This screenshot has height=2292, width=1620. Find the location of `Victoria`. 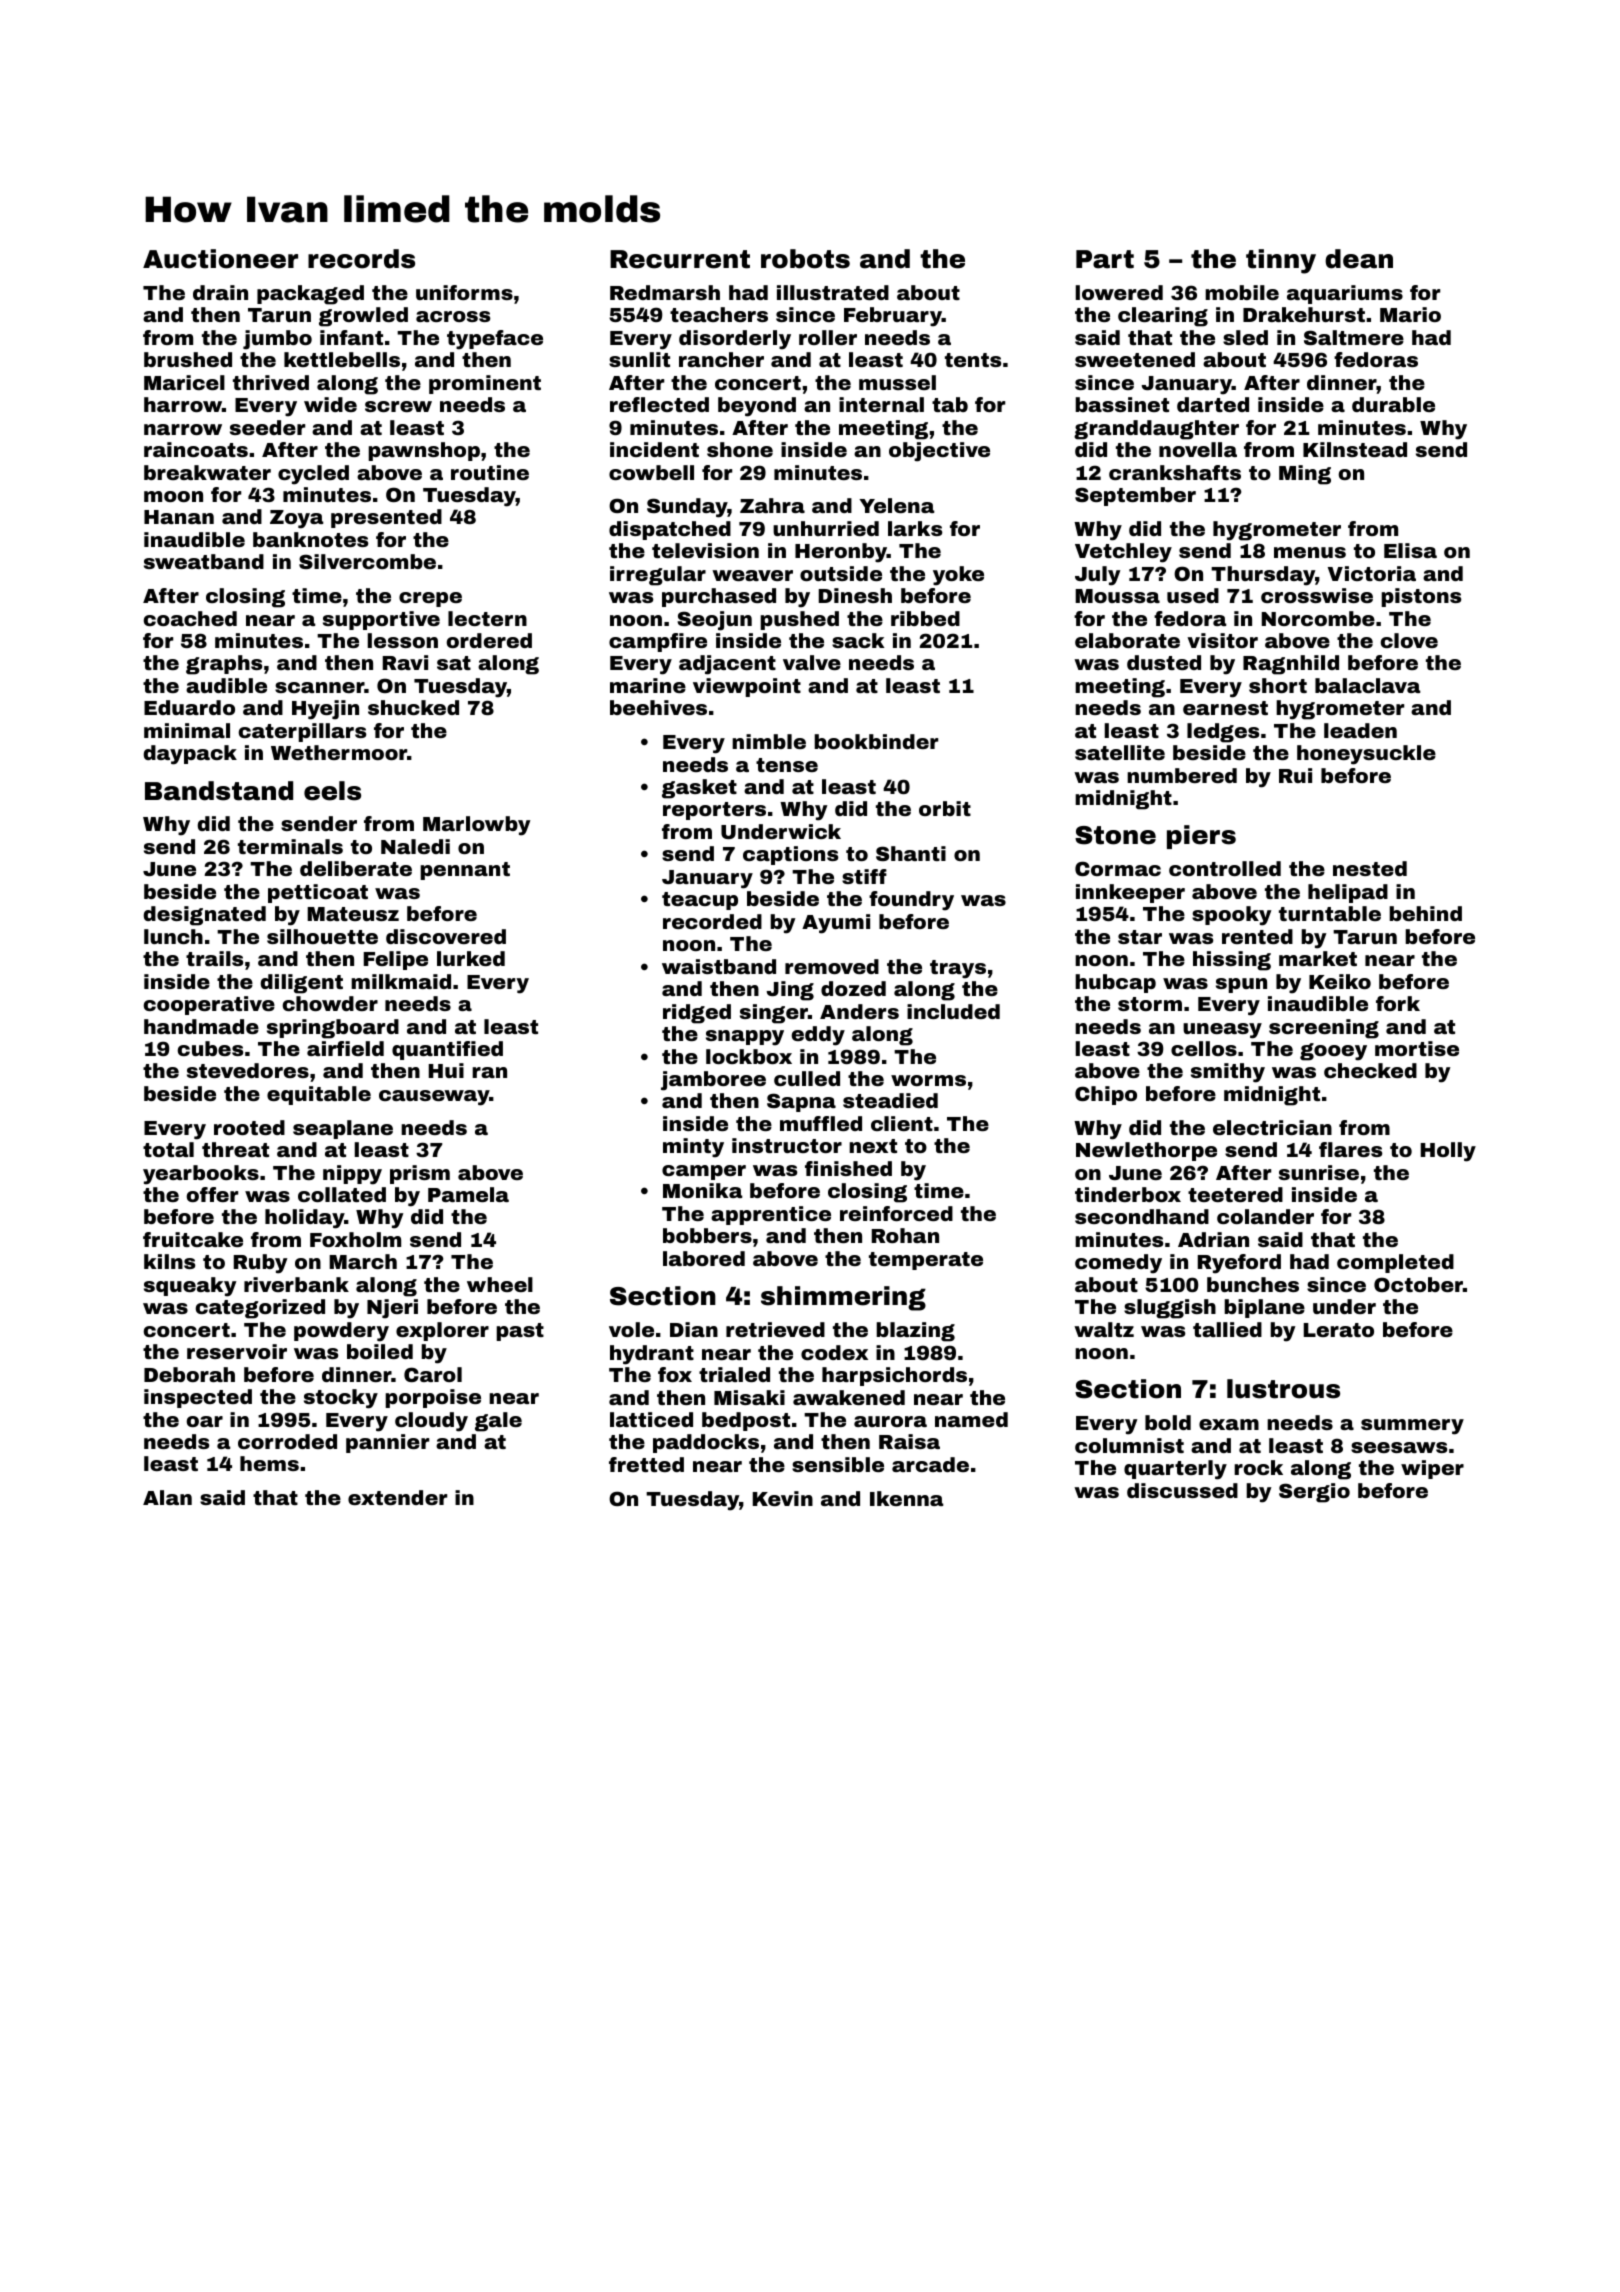

Victoria is located at coordinates (1372, 573).
